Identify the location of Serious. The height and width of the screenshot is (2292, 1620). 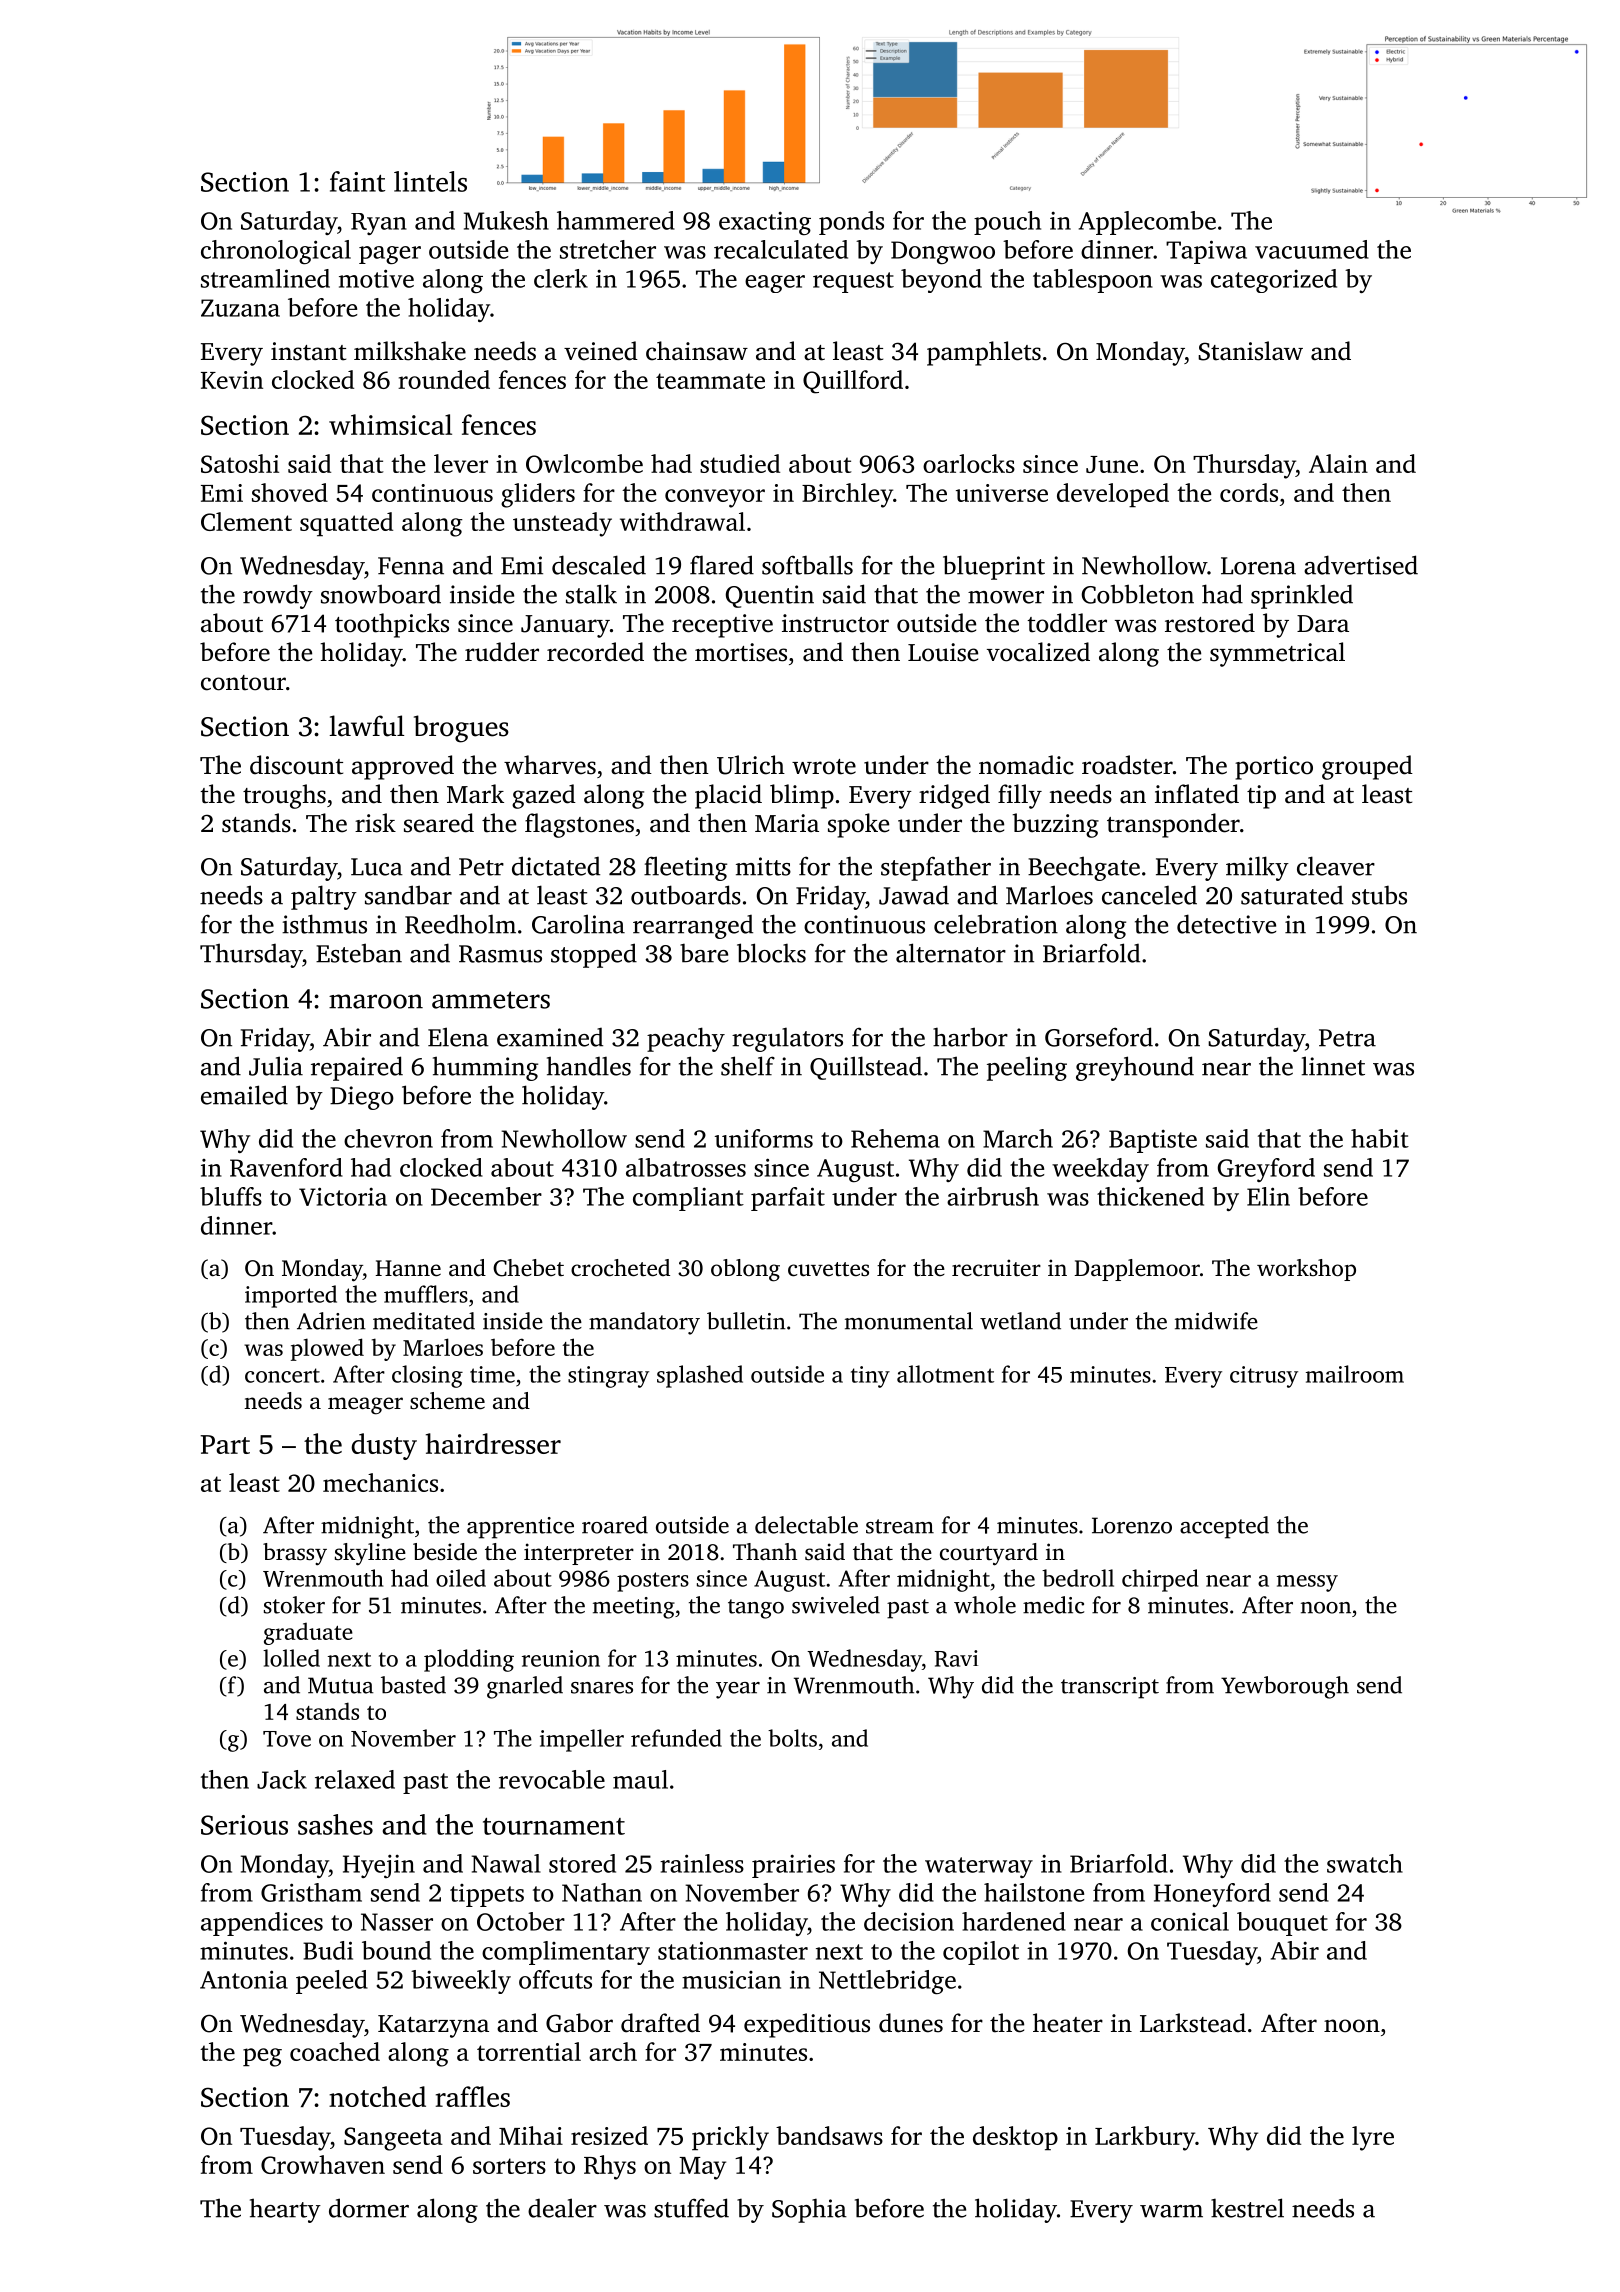
(244, 1825).
